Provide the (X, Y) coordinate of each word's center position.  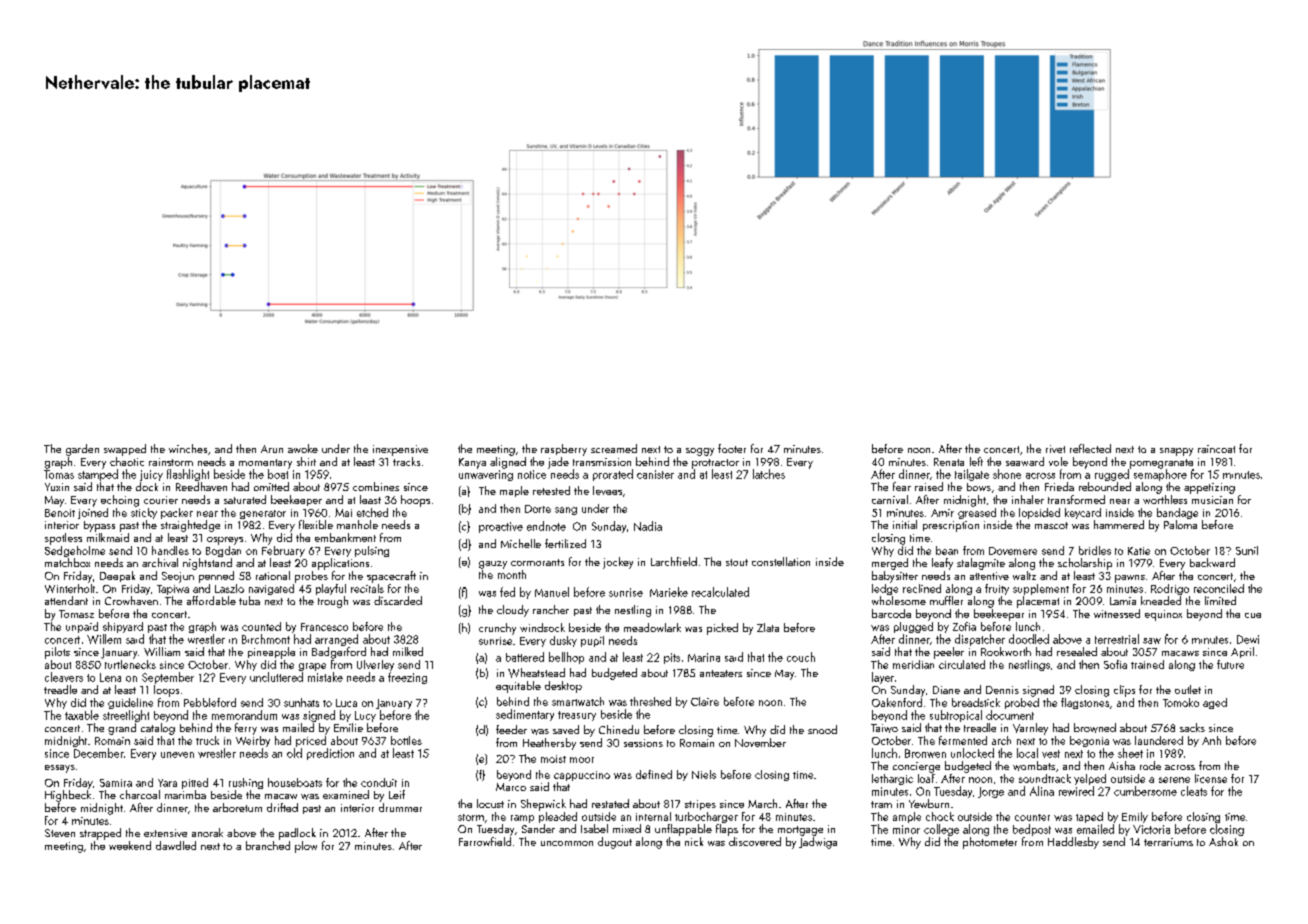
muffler (946, 600)
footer (732, 448)
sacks (1192, 727)
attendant (66, 600)
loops (166, 691)
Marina (704, 657)
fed (507, 592)
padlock (297, 834)
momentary (265, 464)
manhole (357, 524)
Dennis (1002, 690)
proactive (501, 527)
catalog (158, 729)
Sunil (1247, 550)
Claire (705, 701)
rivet (1055, 449)
